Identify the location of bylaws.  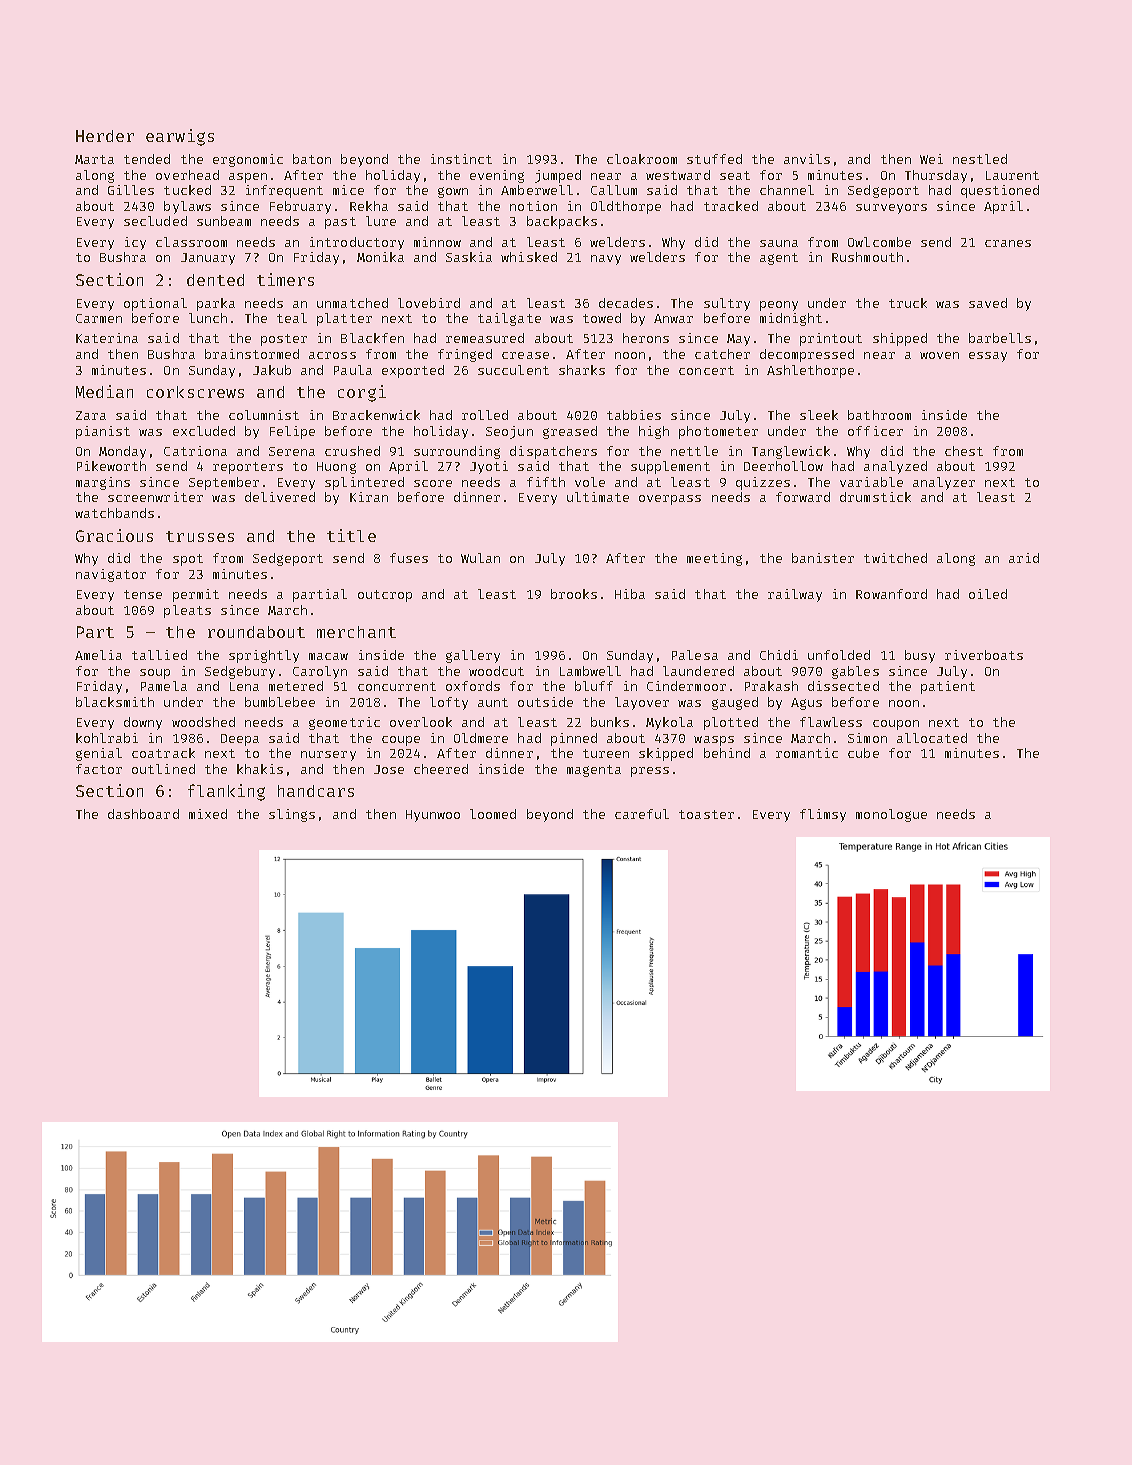
(187, 207).
